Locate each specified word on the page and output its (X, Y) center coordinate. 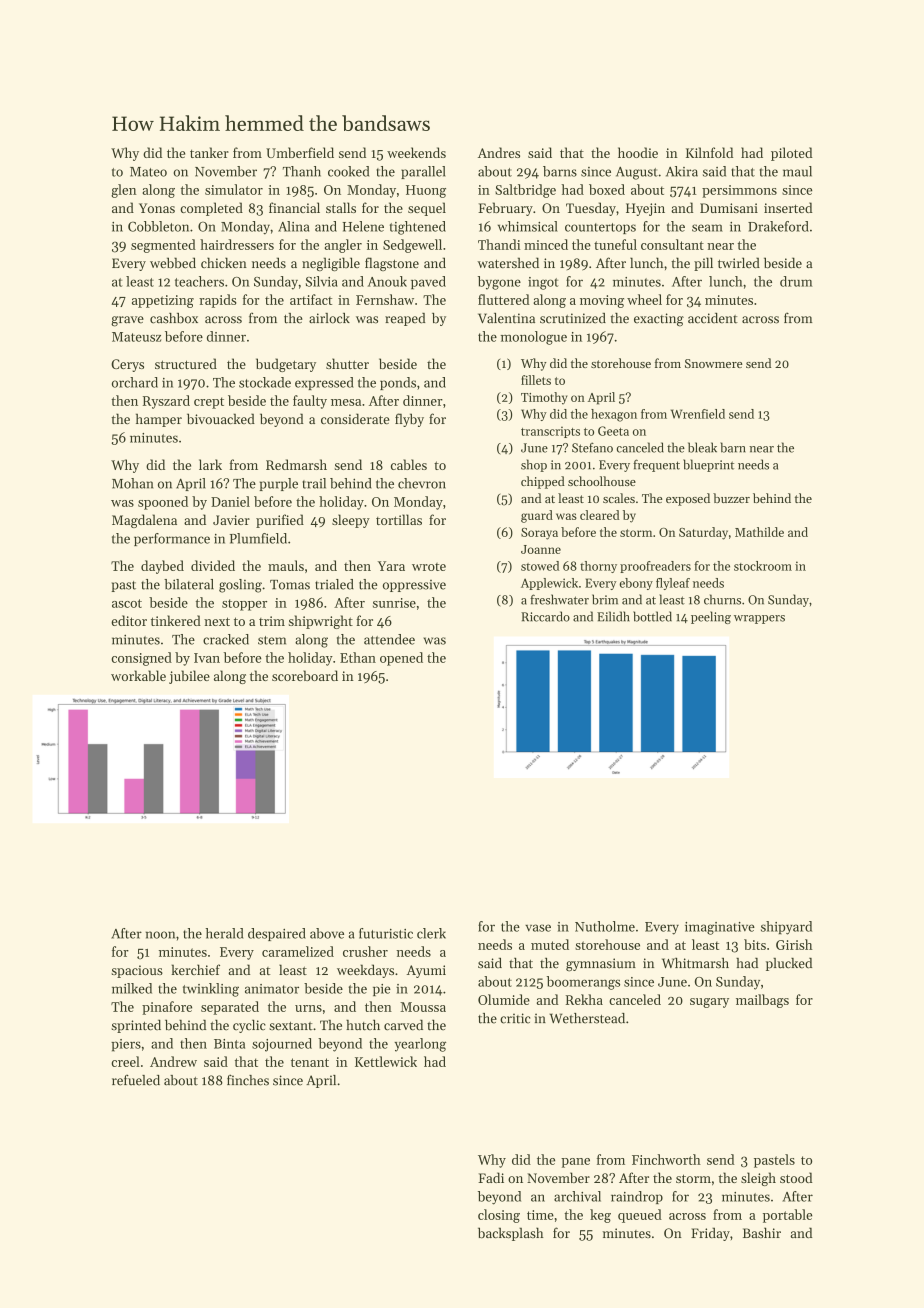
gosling (240, 586)
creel (125, 1061)
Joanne (541, 549)
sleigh (758, 1179)
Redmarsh (296, 464)
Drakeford (778, 226)
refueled (136, 1080)
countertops (600, 228)
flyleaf (673, 584)
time (540, 1215)
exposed (688, 499)
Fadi (491, 1177)
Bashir (762, 1232)
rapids (218, 301)
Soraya (539, 534)
